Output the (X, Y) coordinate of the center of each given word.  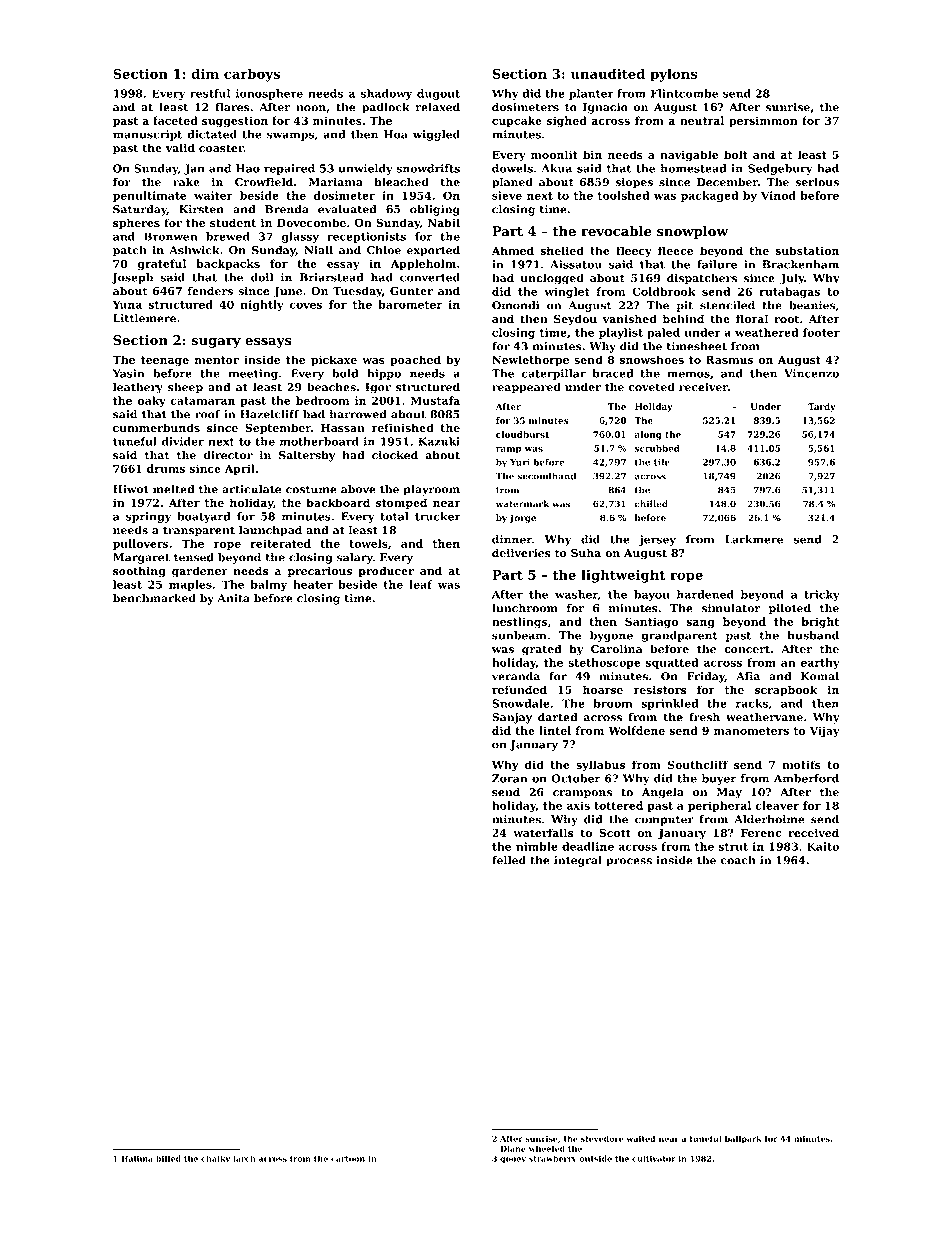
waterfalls (543, 832)
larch (244, 1158)
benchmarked (154, 598)
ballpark (743, 1139)
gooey (513, 1160)
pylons (673, 75)
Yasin (128, 373)
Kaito (823, 846)
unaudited (608, 73)
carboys (252, 75)
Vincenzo (811, 373)
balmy (269, 585)
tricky (822, 595)
